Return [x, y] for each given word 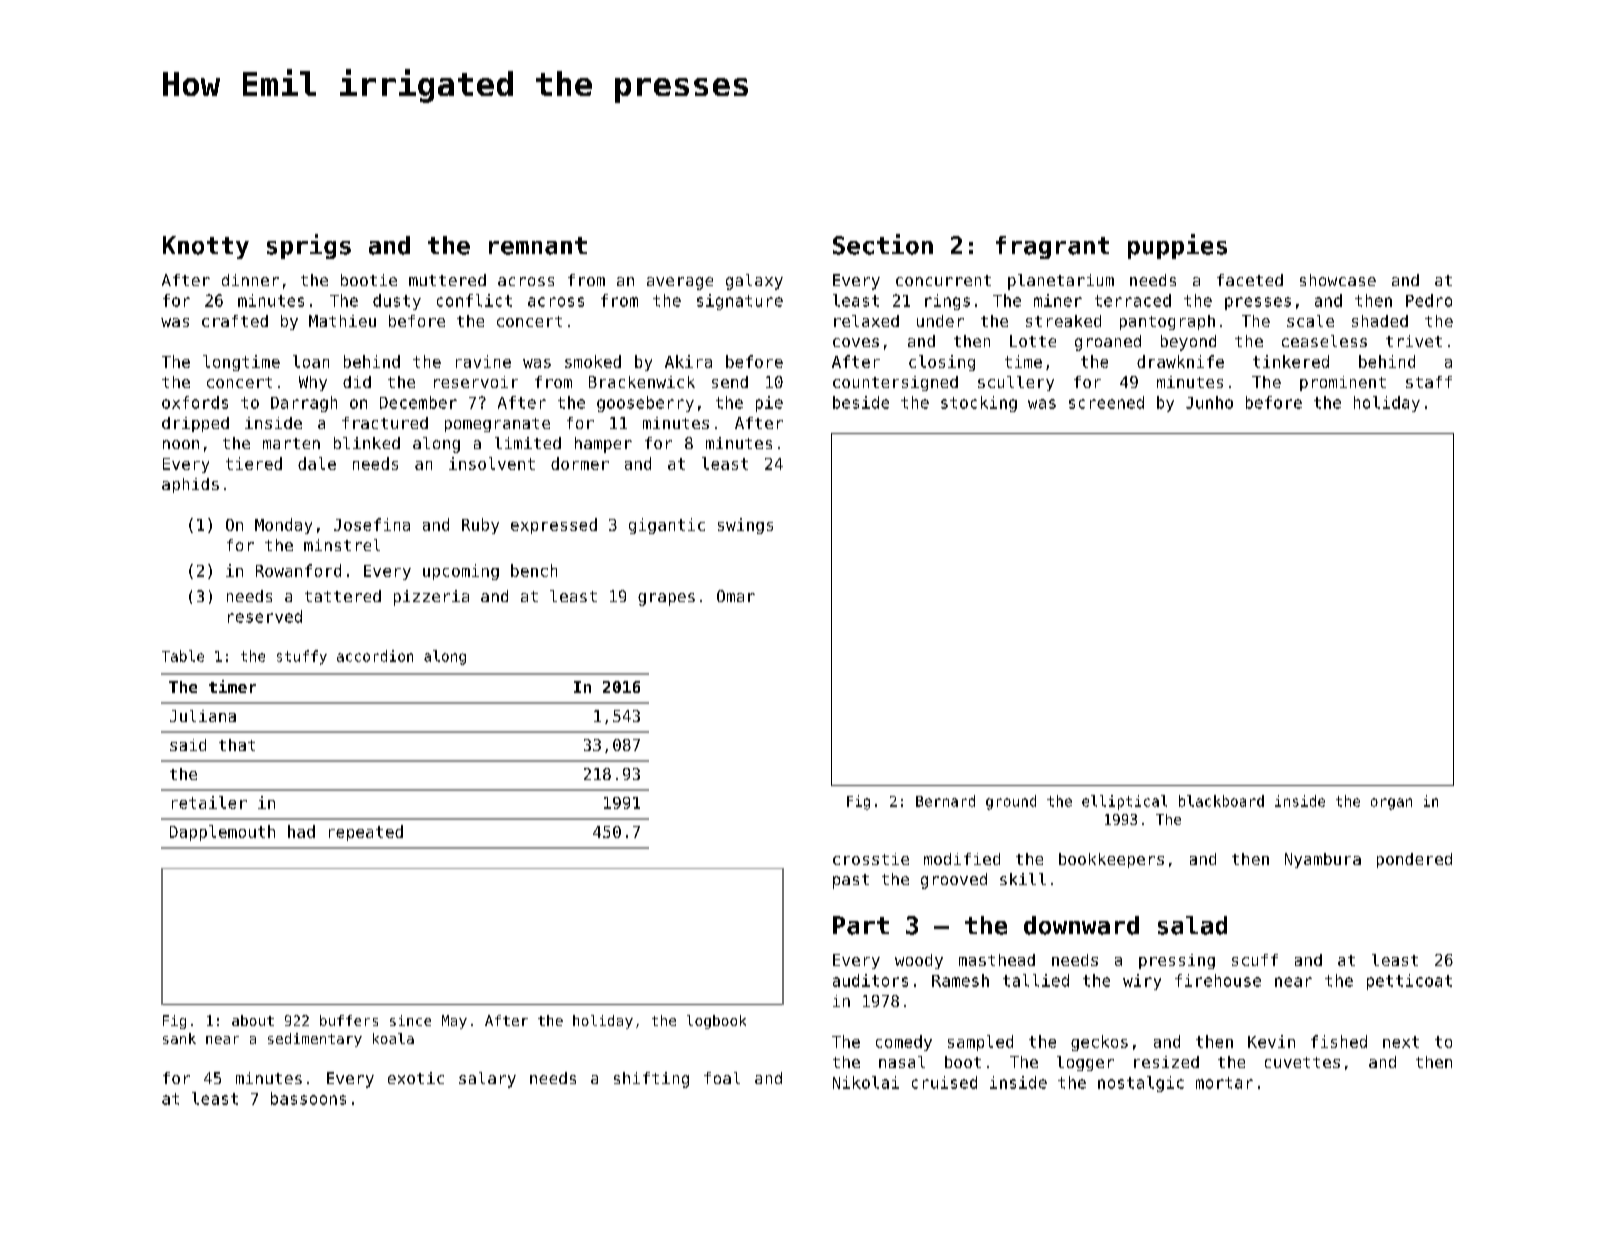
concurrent [943, 280]
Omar [736, 596]
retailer [209, 802]
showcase [1338, 280]
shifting [651, 1080]
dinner [250, 280]
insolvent [492, 463]
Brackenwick [642, 382]
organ [1391, 804]
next [1401, 1042]
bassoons [308, 1098]
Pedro [1429, 300]
